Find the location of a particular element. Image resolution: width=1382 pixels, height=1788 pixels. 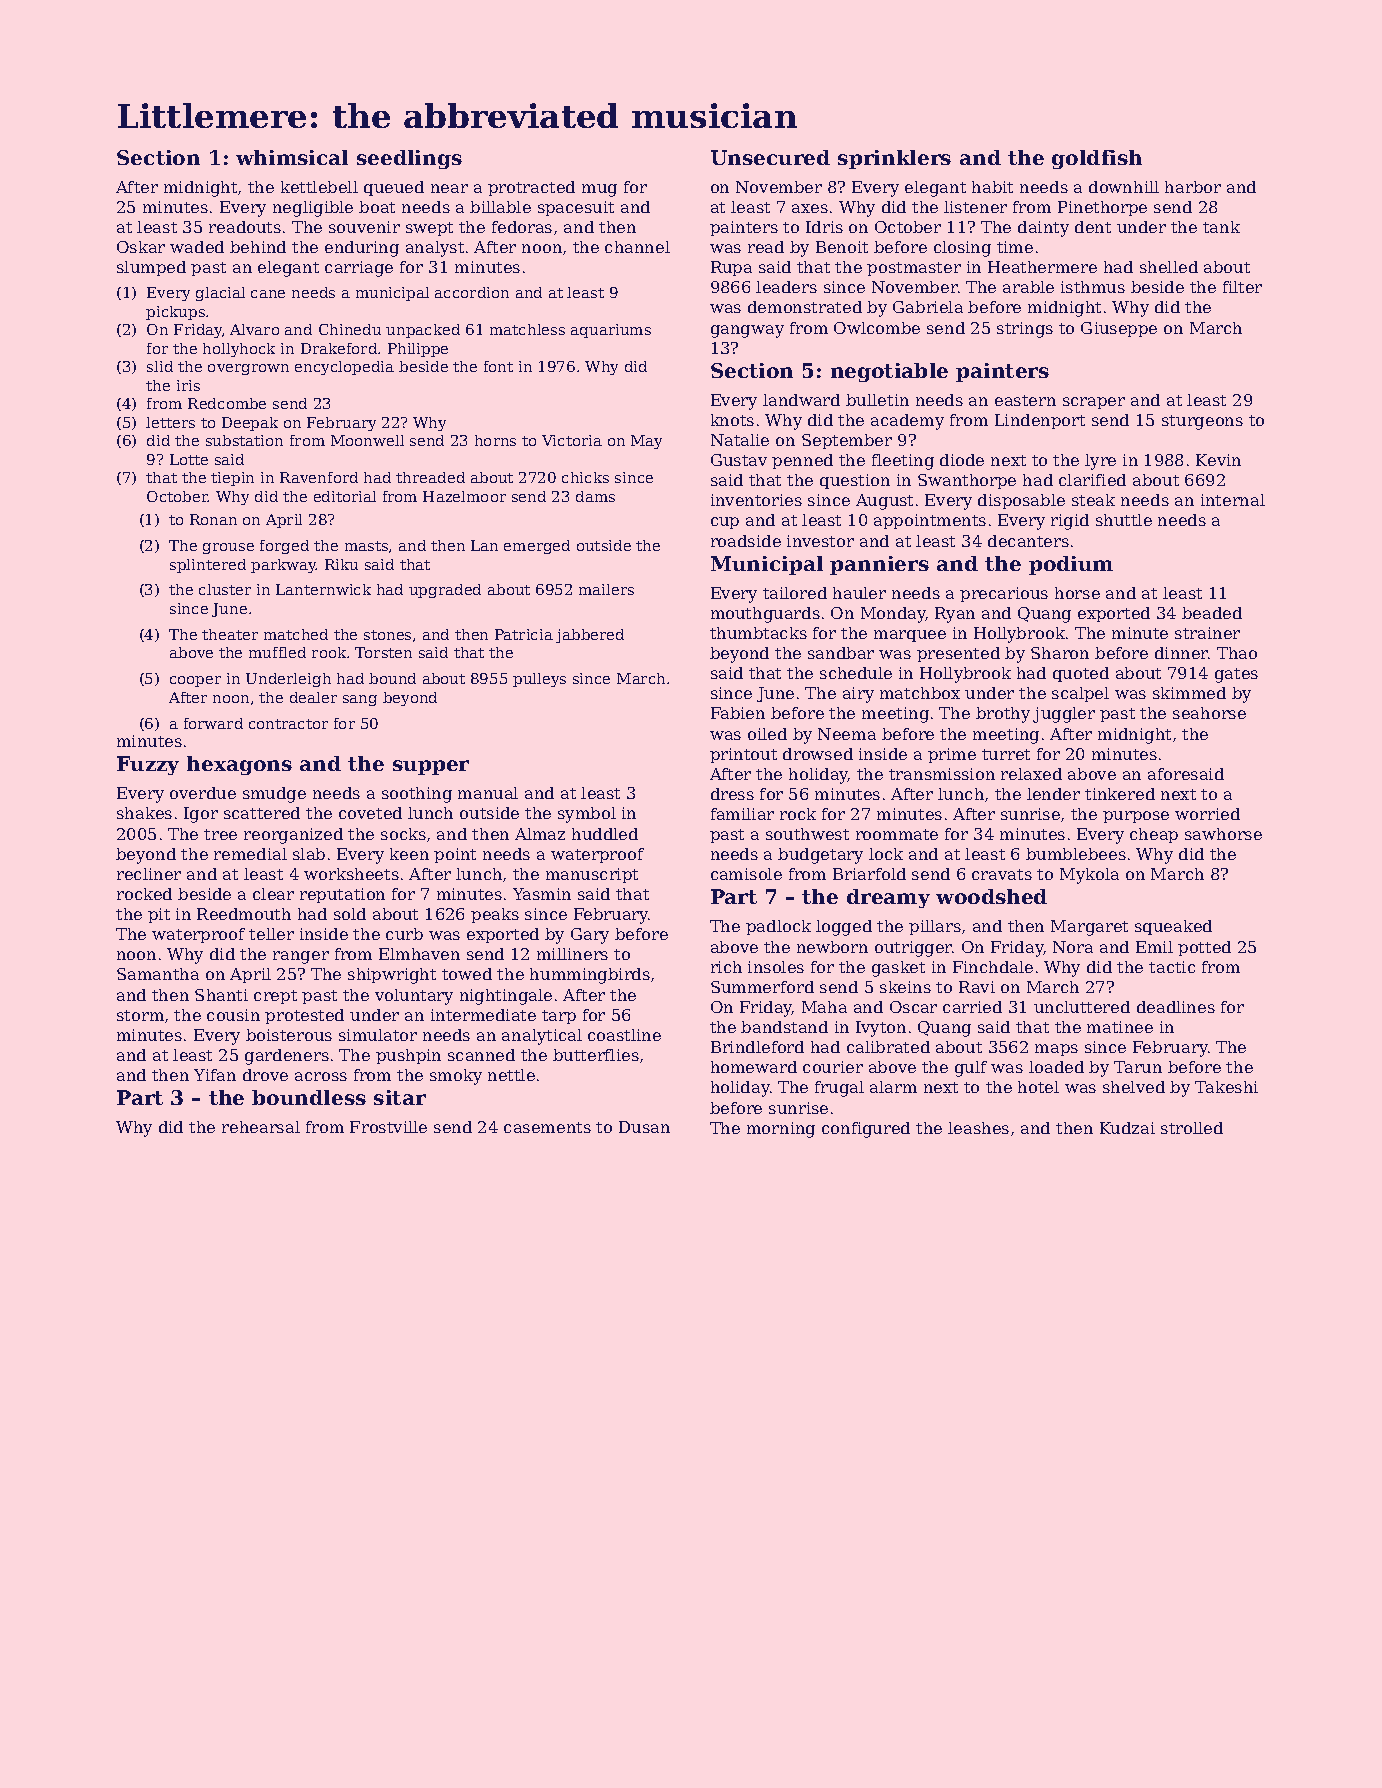

homeward is located at coordinates (754, 1067).
